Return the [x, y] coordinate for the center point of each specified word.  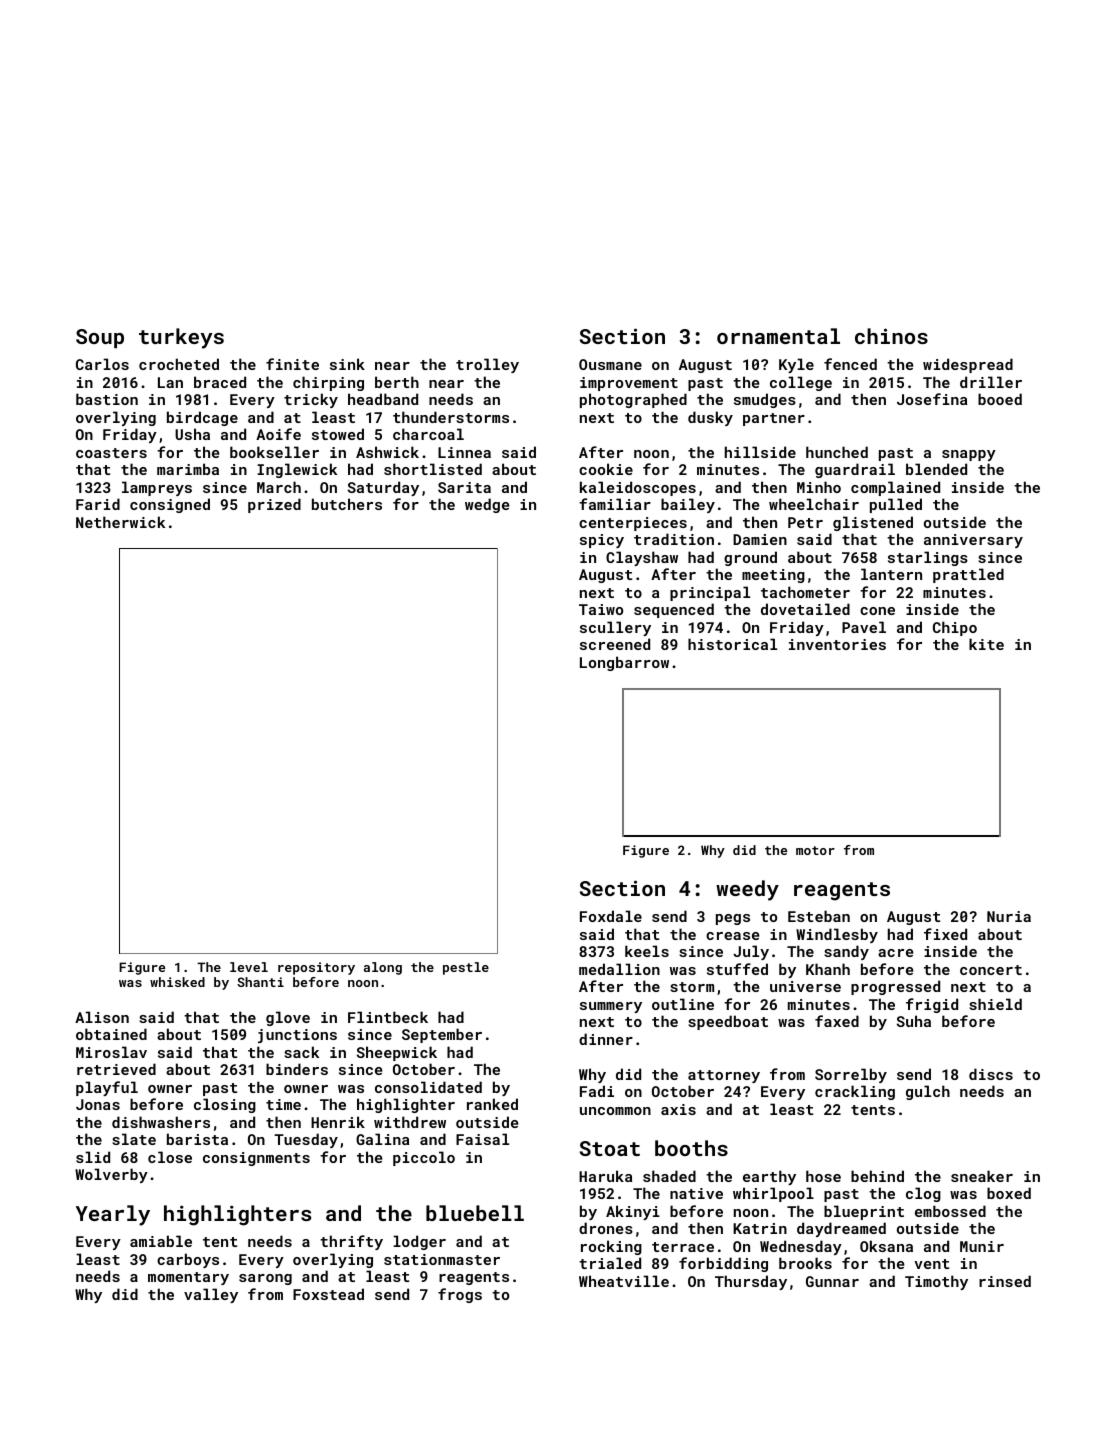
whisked [177, 982]
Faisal [482, 1139]
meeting [773, 576]
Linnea [464, 452]
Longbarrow [624, 663]
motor [815, 850]
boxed [1009, 1193]
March [279, 487]
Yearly [113, 1215]
